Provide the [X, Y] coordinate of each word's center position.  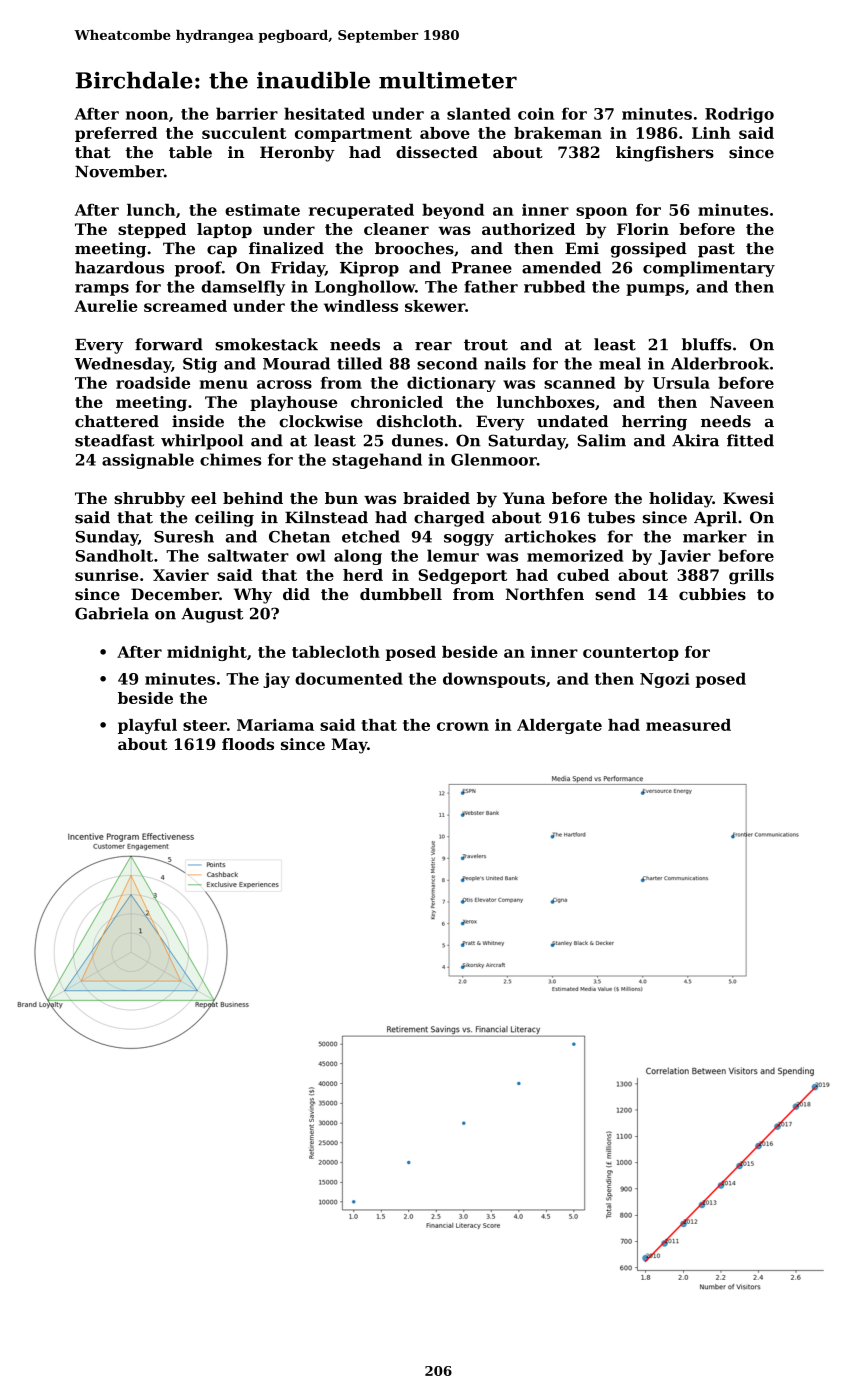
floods [248, 744]
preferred [116, 134]
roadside [153, 383]
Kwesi [748, 498]
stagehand [377, 461]
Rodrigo [739, 115]
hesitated [324, 113]
